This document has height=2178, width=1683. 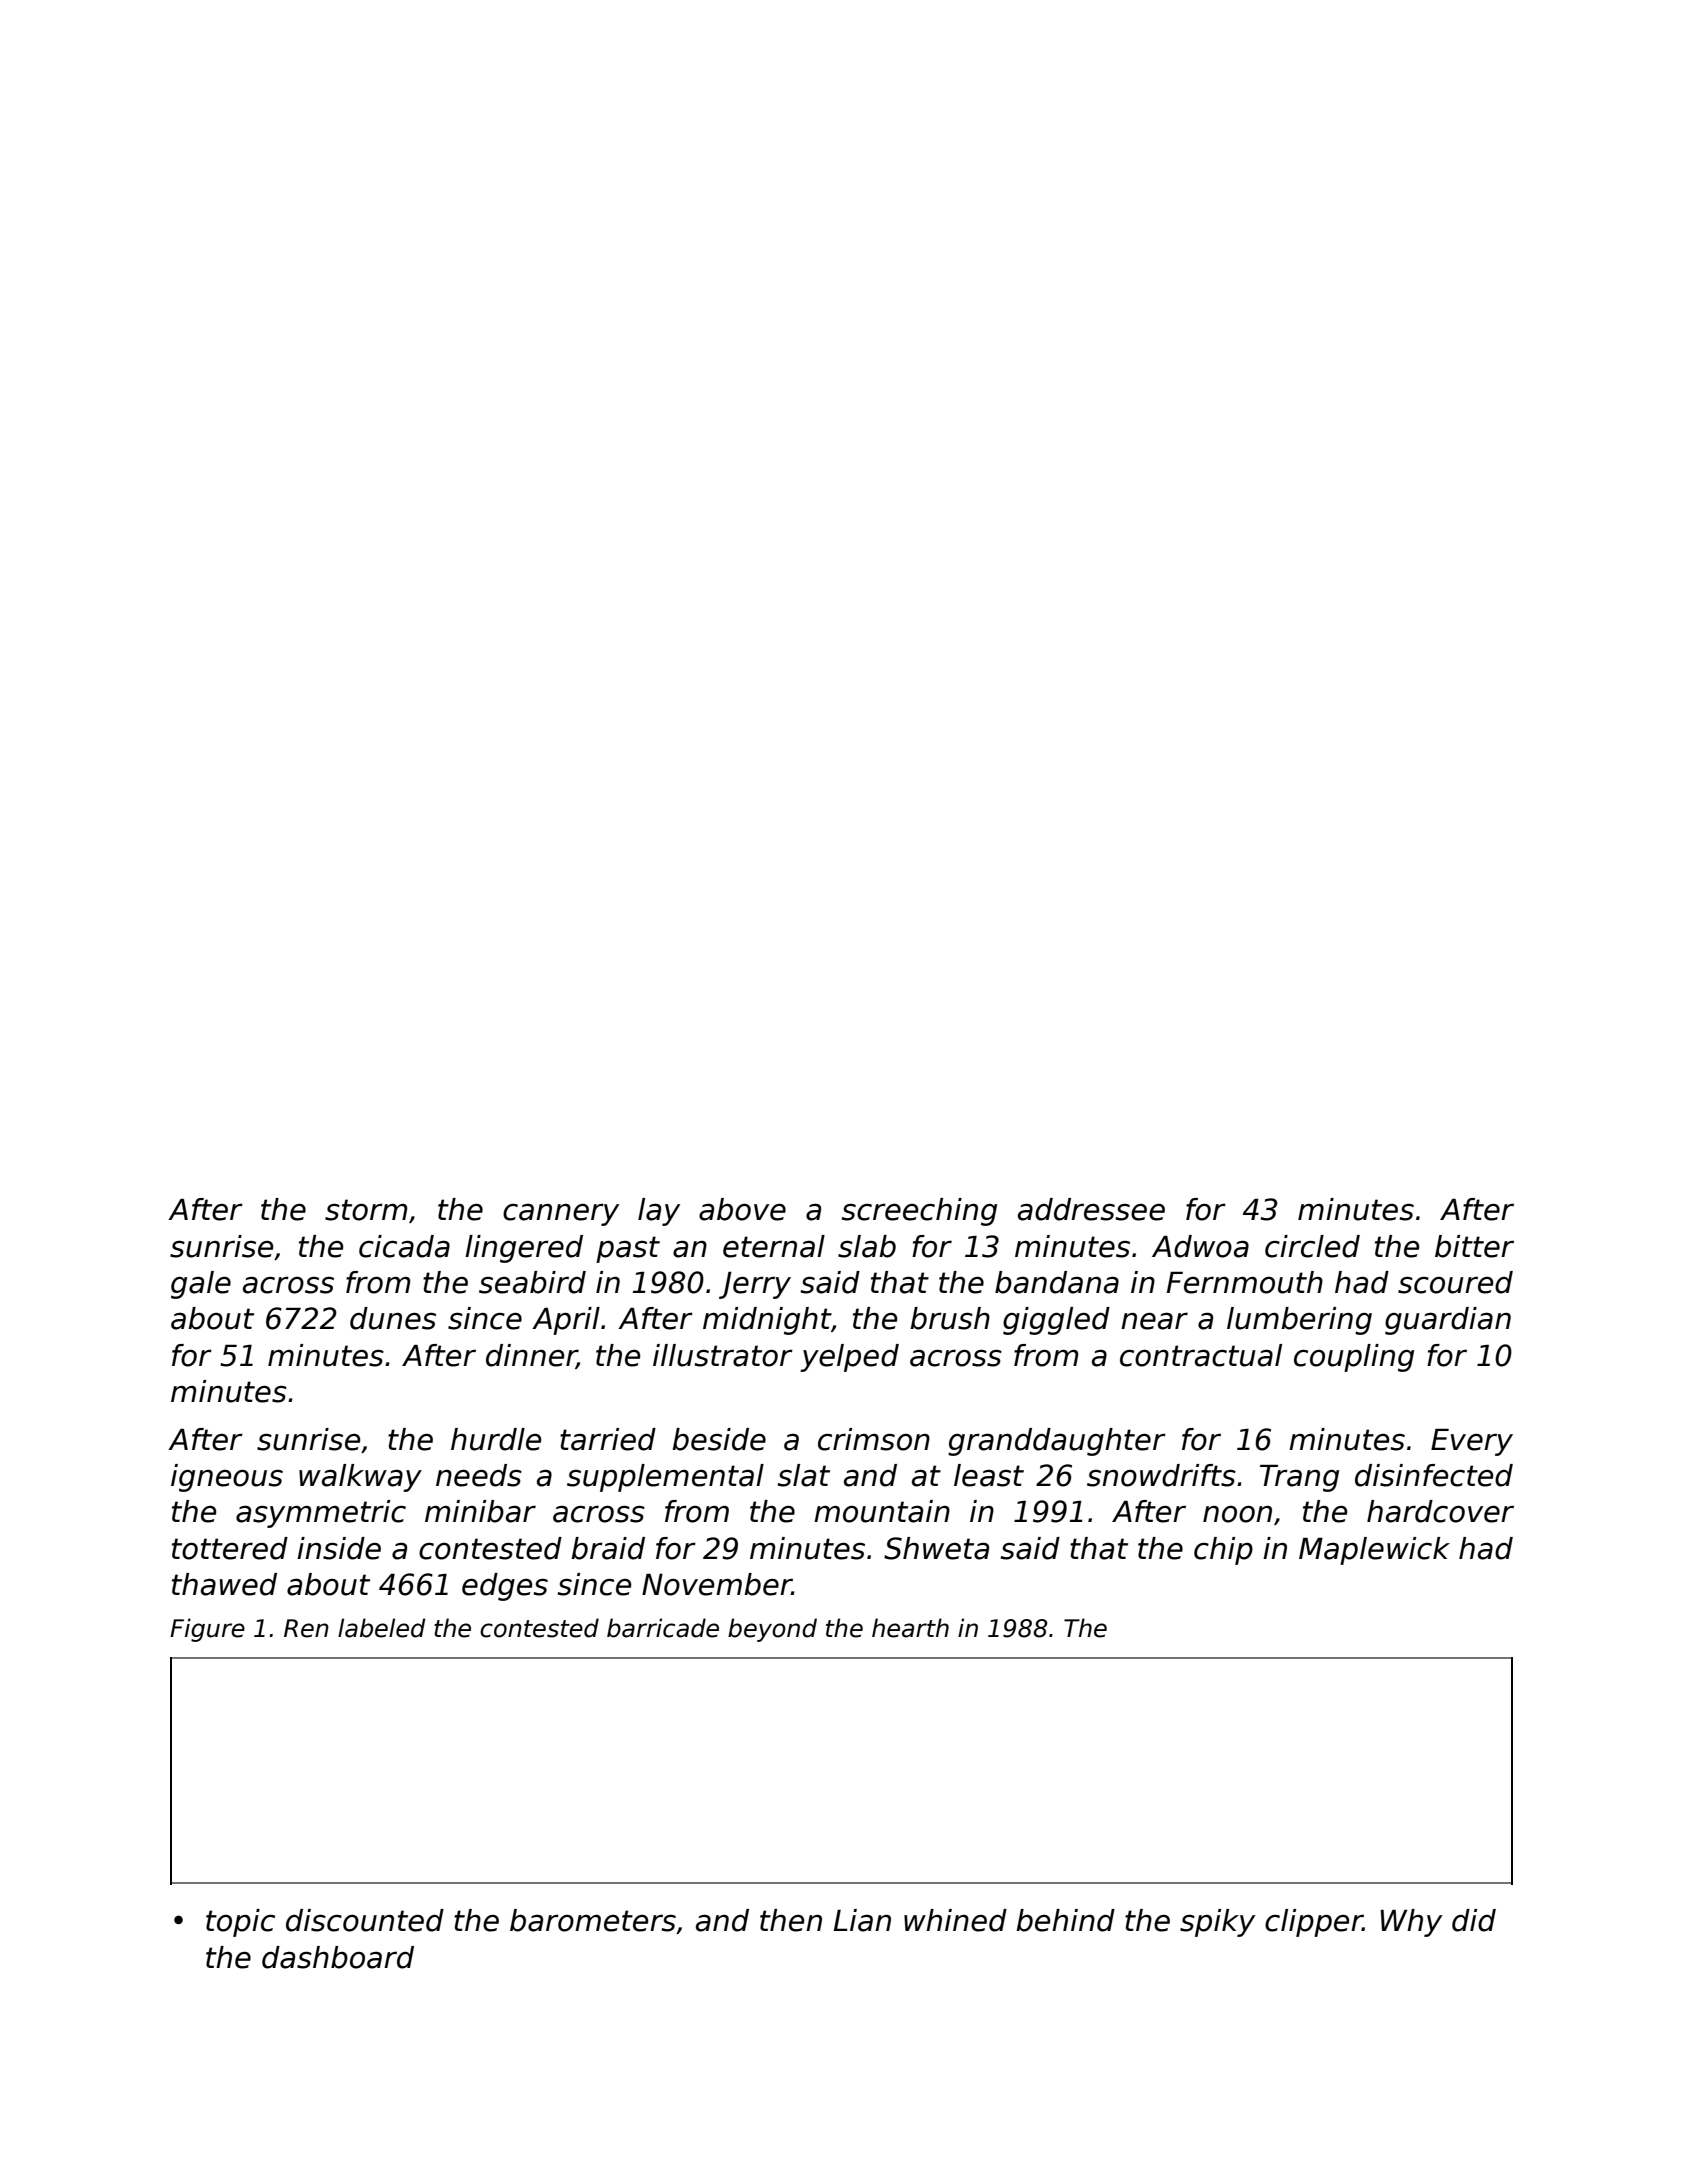 I want to click on cicada, so click(x=404, y=1246).
